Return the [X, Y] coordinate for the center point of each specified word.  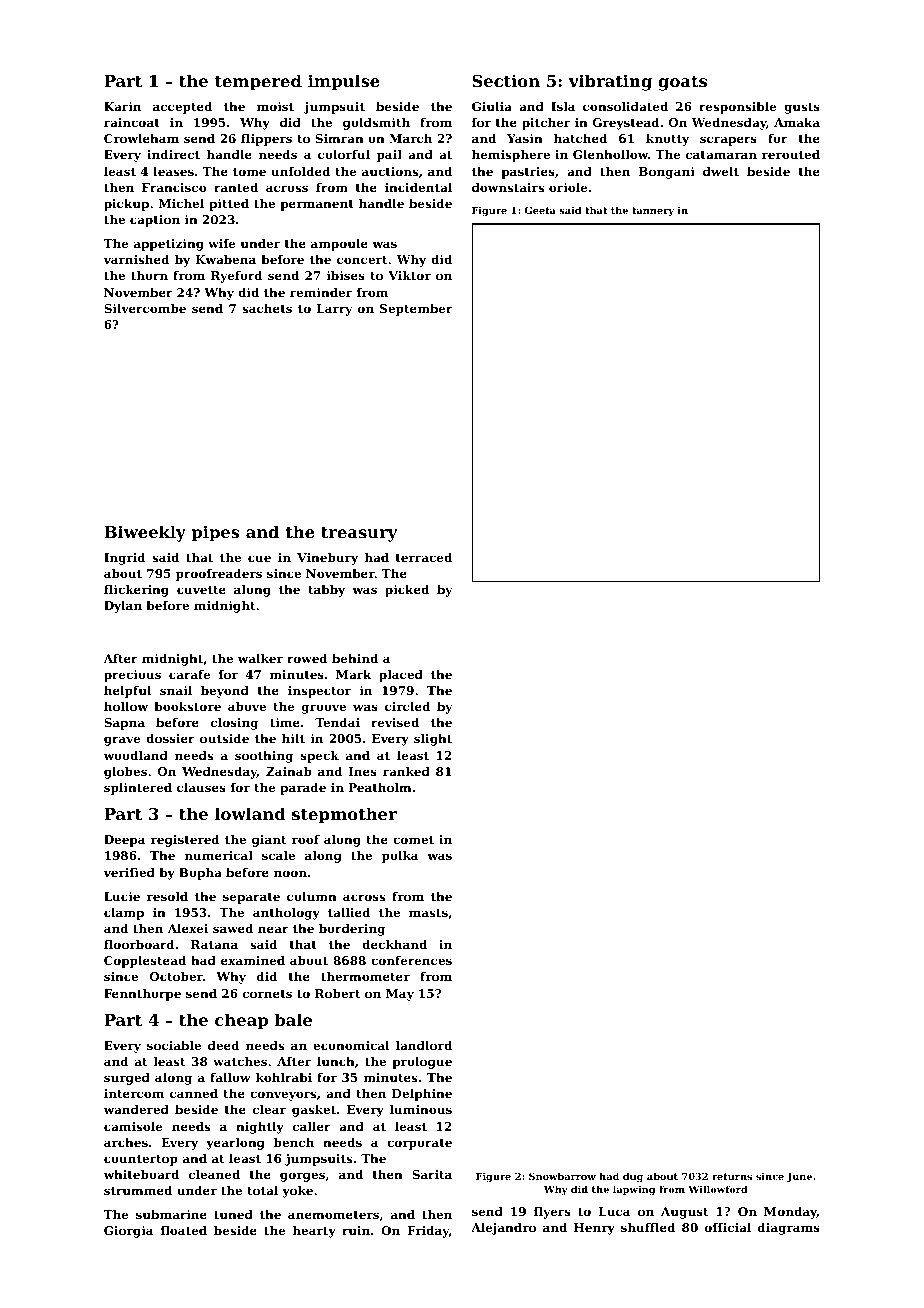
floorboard [139, 944]
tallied [349, 912]
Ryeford [237, 277]
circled [408, 706]
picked [407, 591]
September [416, 310]
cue [259, 558]
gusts [802, 108]
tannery [653, 211]
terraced [424, 557]
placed [401, 676]
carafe [189, 674]
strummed [138, 1190]
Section [506, 80]
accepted [183, 108]
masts [428, 913]
